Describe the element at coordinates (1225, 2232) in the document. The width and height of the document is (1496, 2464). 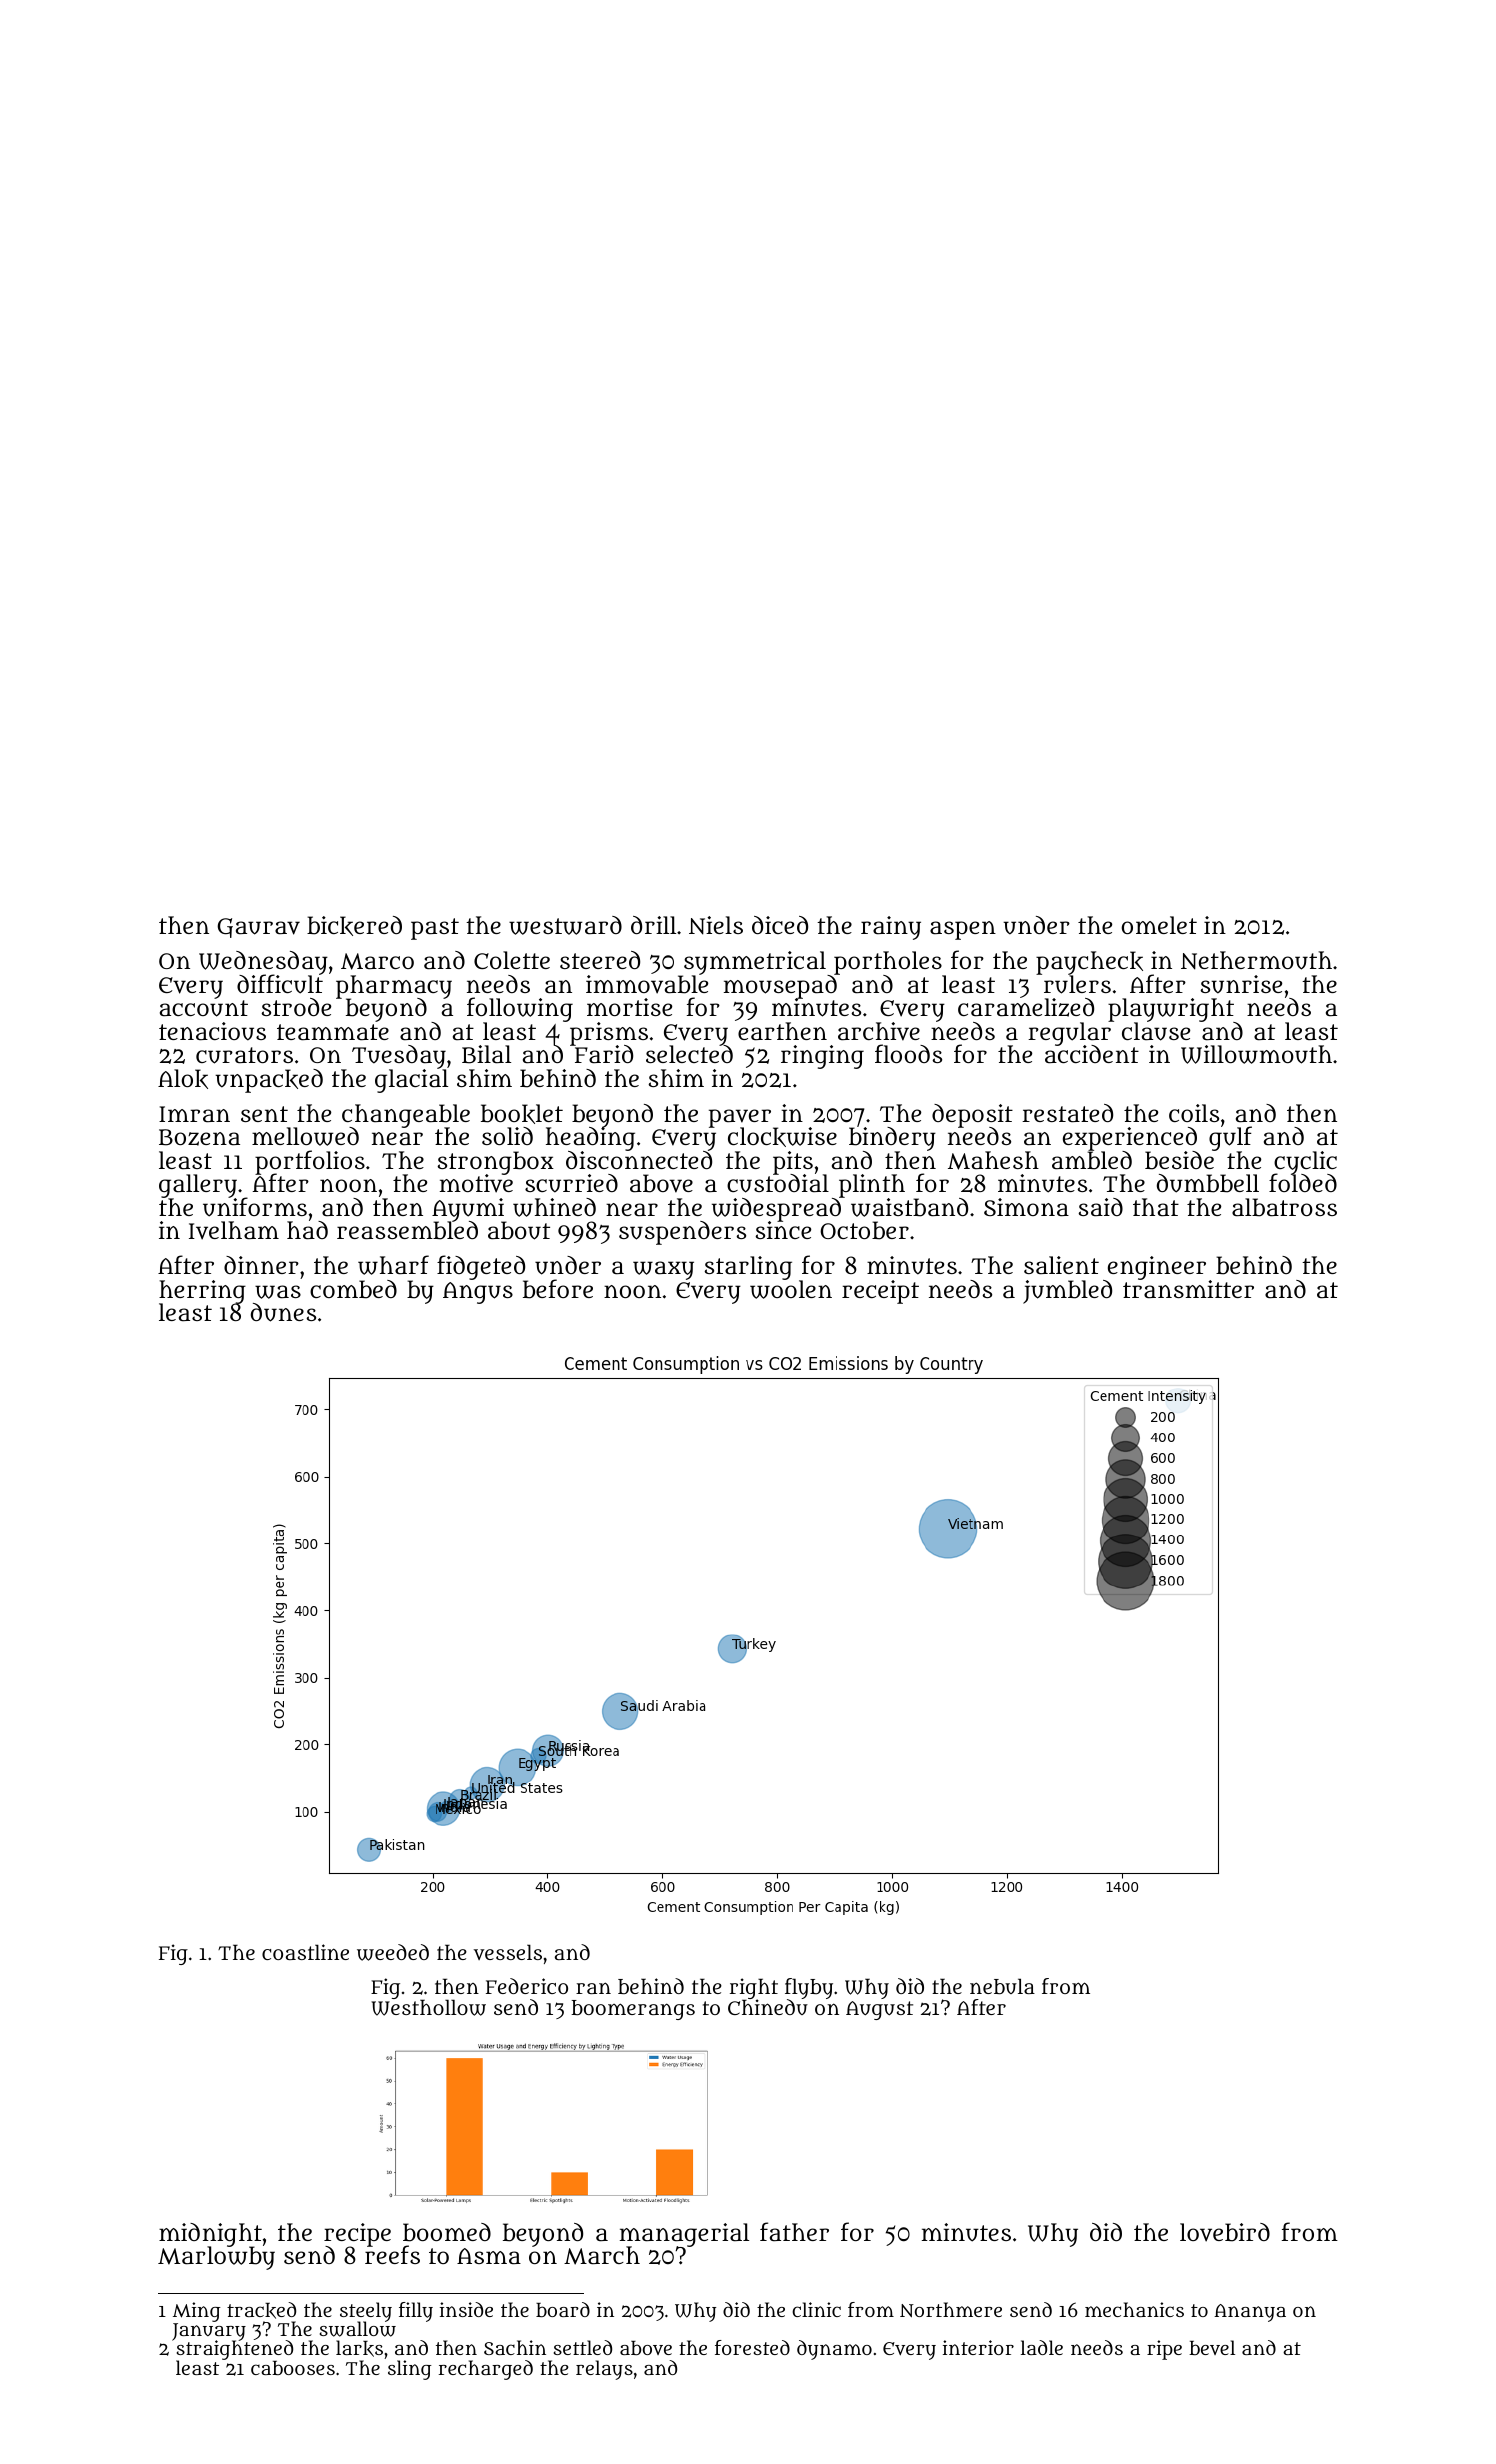
I see `lovebird` at that location.
